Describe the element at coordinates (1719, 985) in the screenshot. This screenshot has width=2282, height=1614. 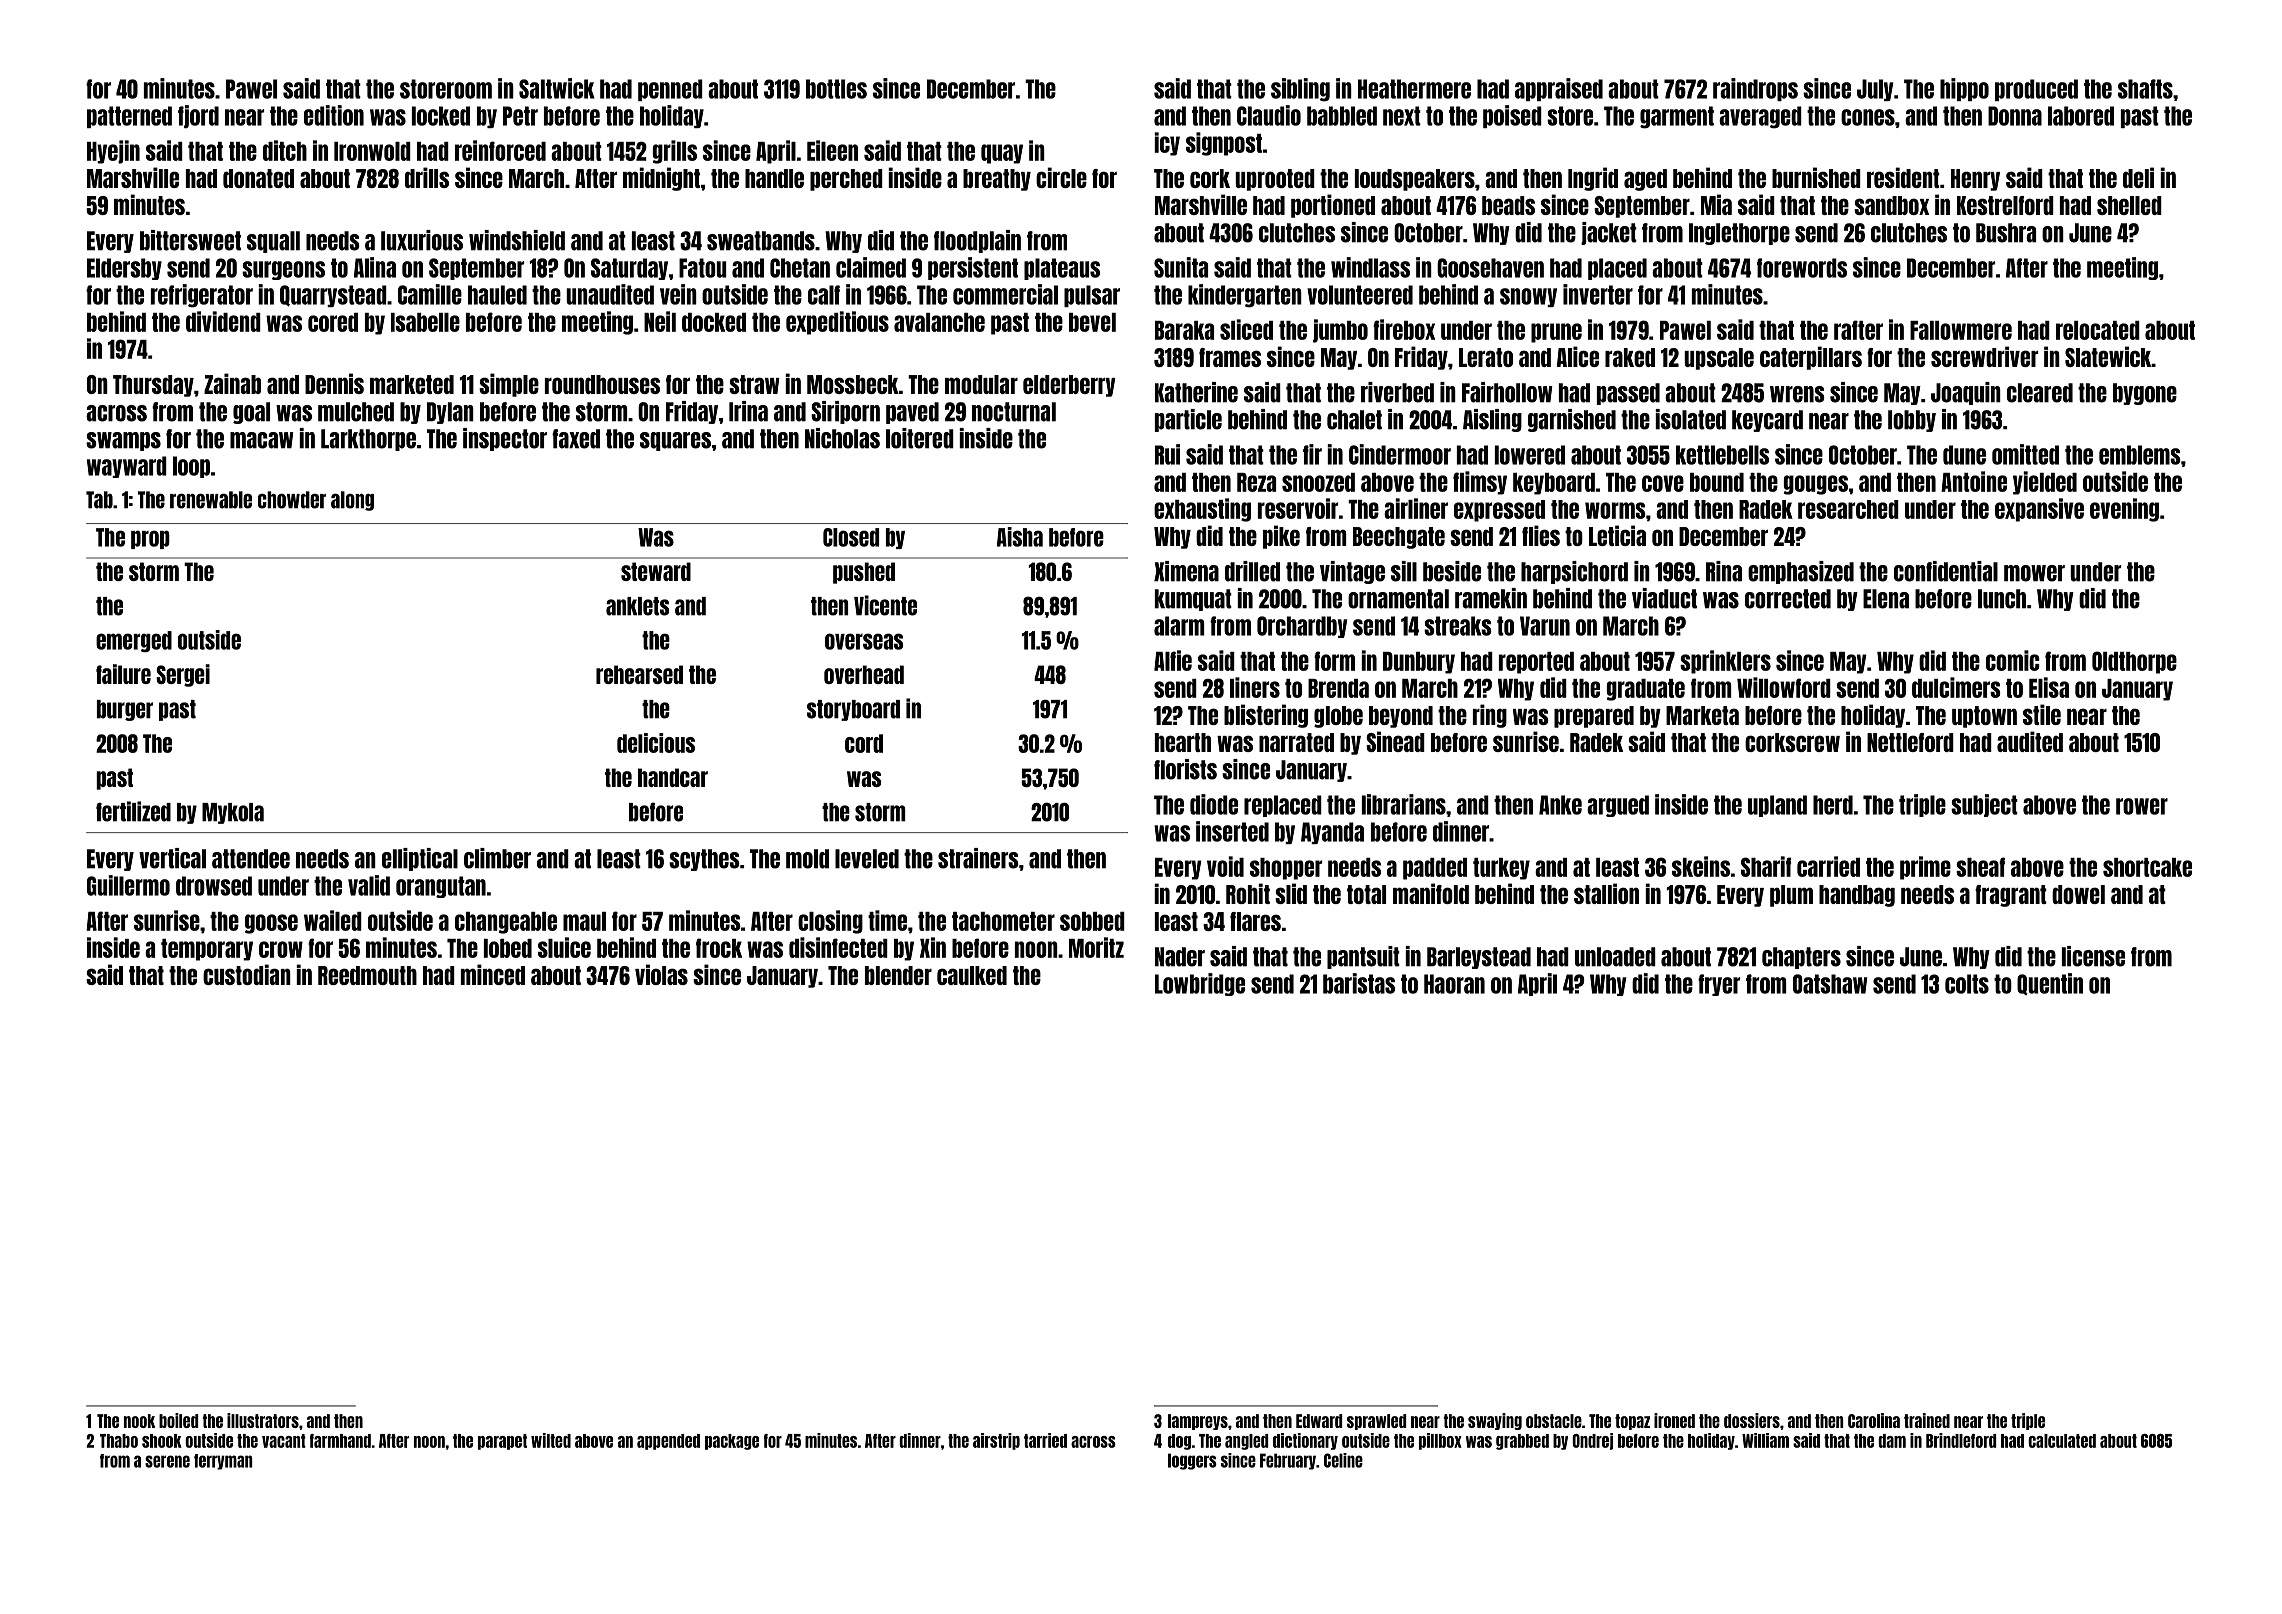
I see `fryer` at that location.
